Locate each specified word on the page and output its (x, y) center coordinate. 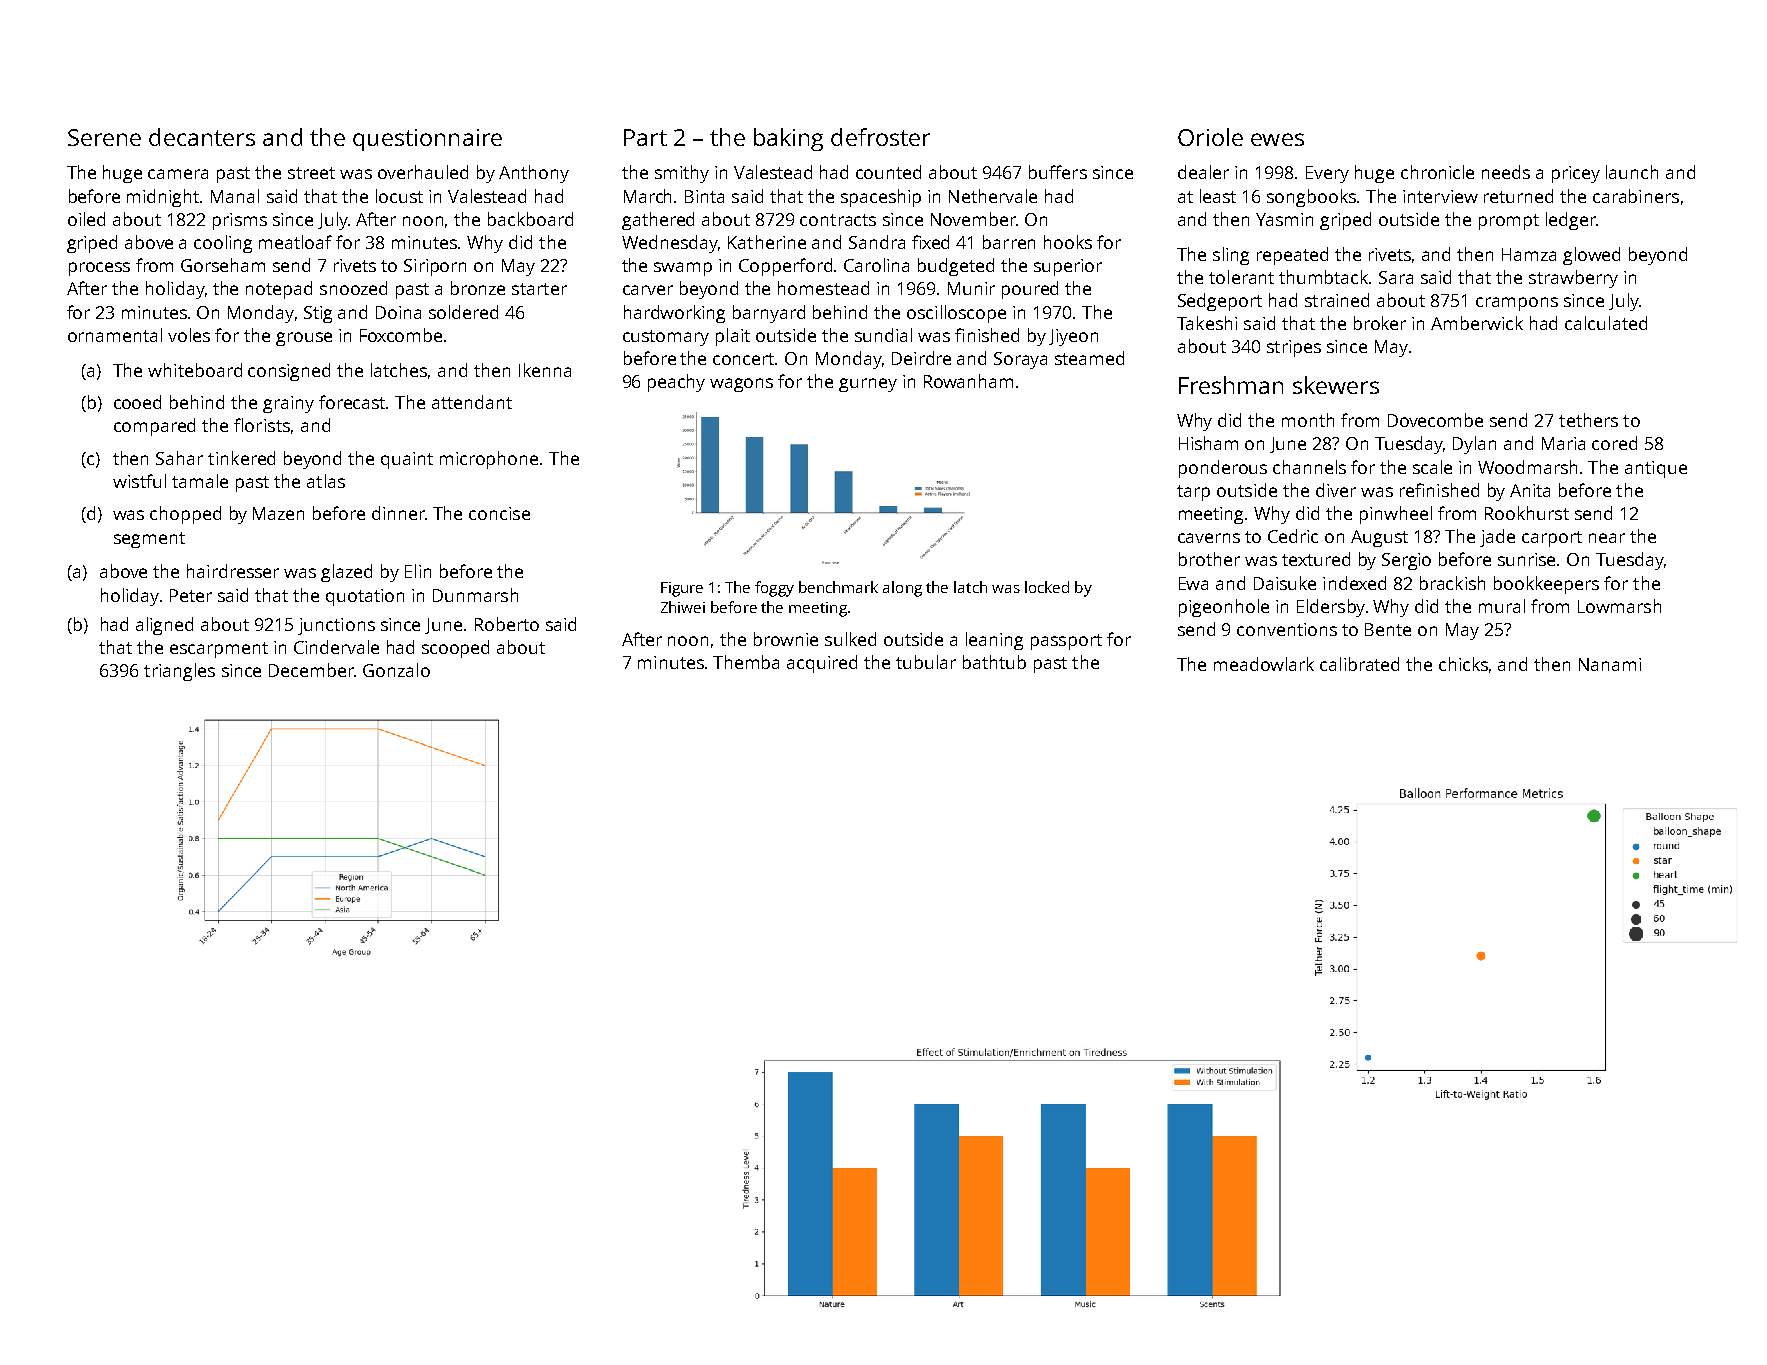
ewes (1277, 139)
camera (178, 174)
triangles (179, 672)
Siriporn (435, 267)
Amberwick (1477, 323)
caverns (1209, 538)
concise (499, 513)
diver (1336, 490)
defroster (880, 137)
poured (1030, 290)
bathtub (994, 662)
